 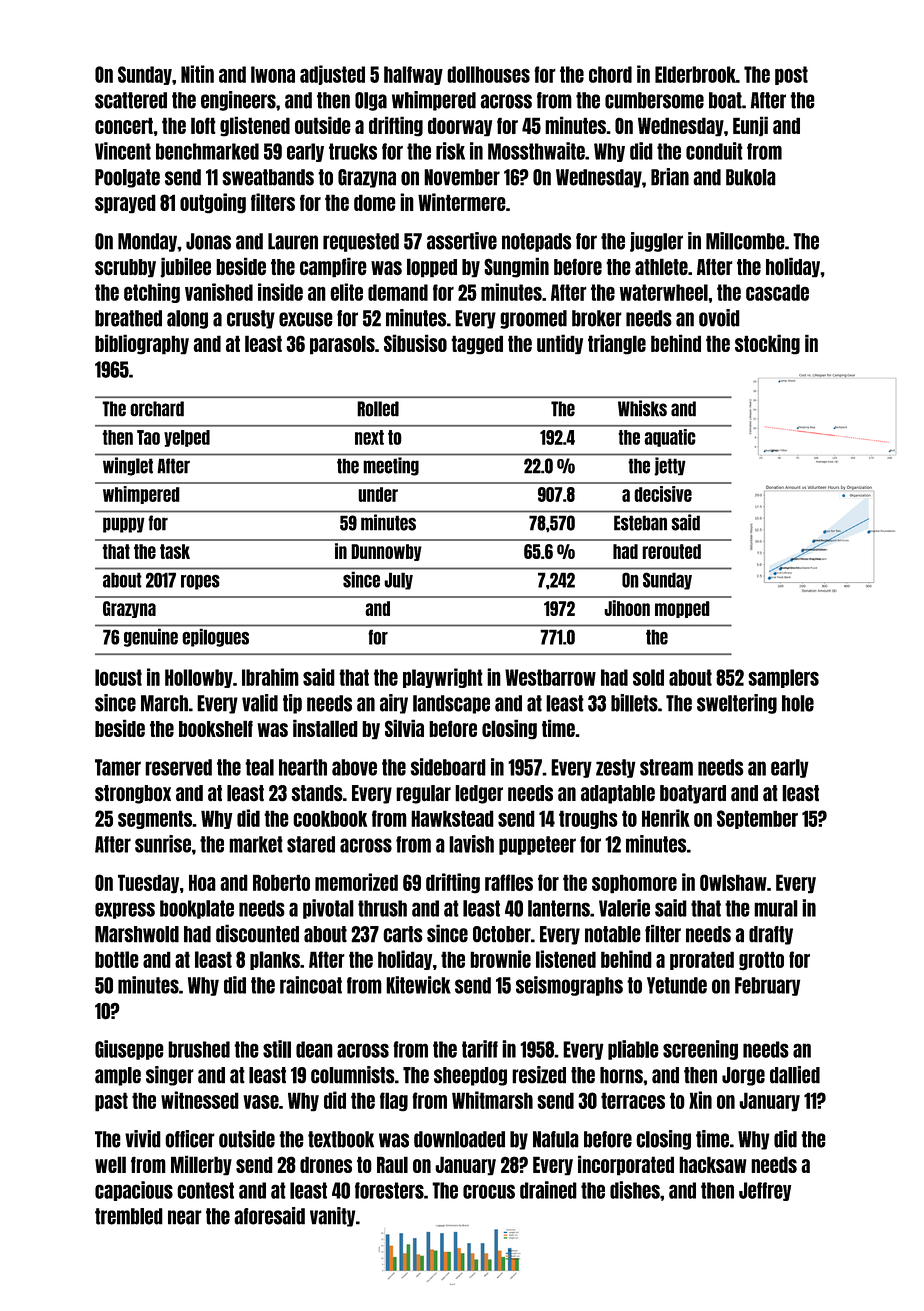 What do you see at coordinates (118, 677) in the image?
I see `locust` at bounding box center [118, 677].
